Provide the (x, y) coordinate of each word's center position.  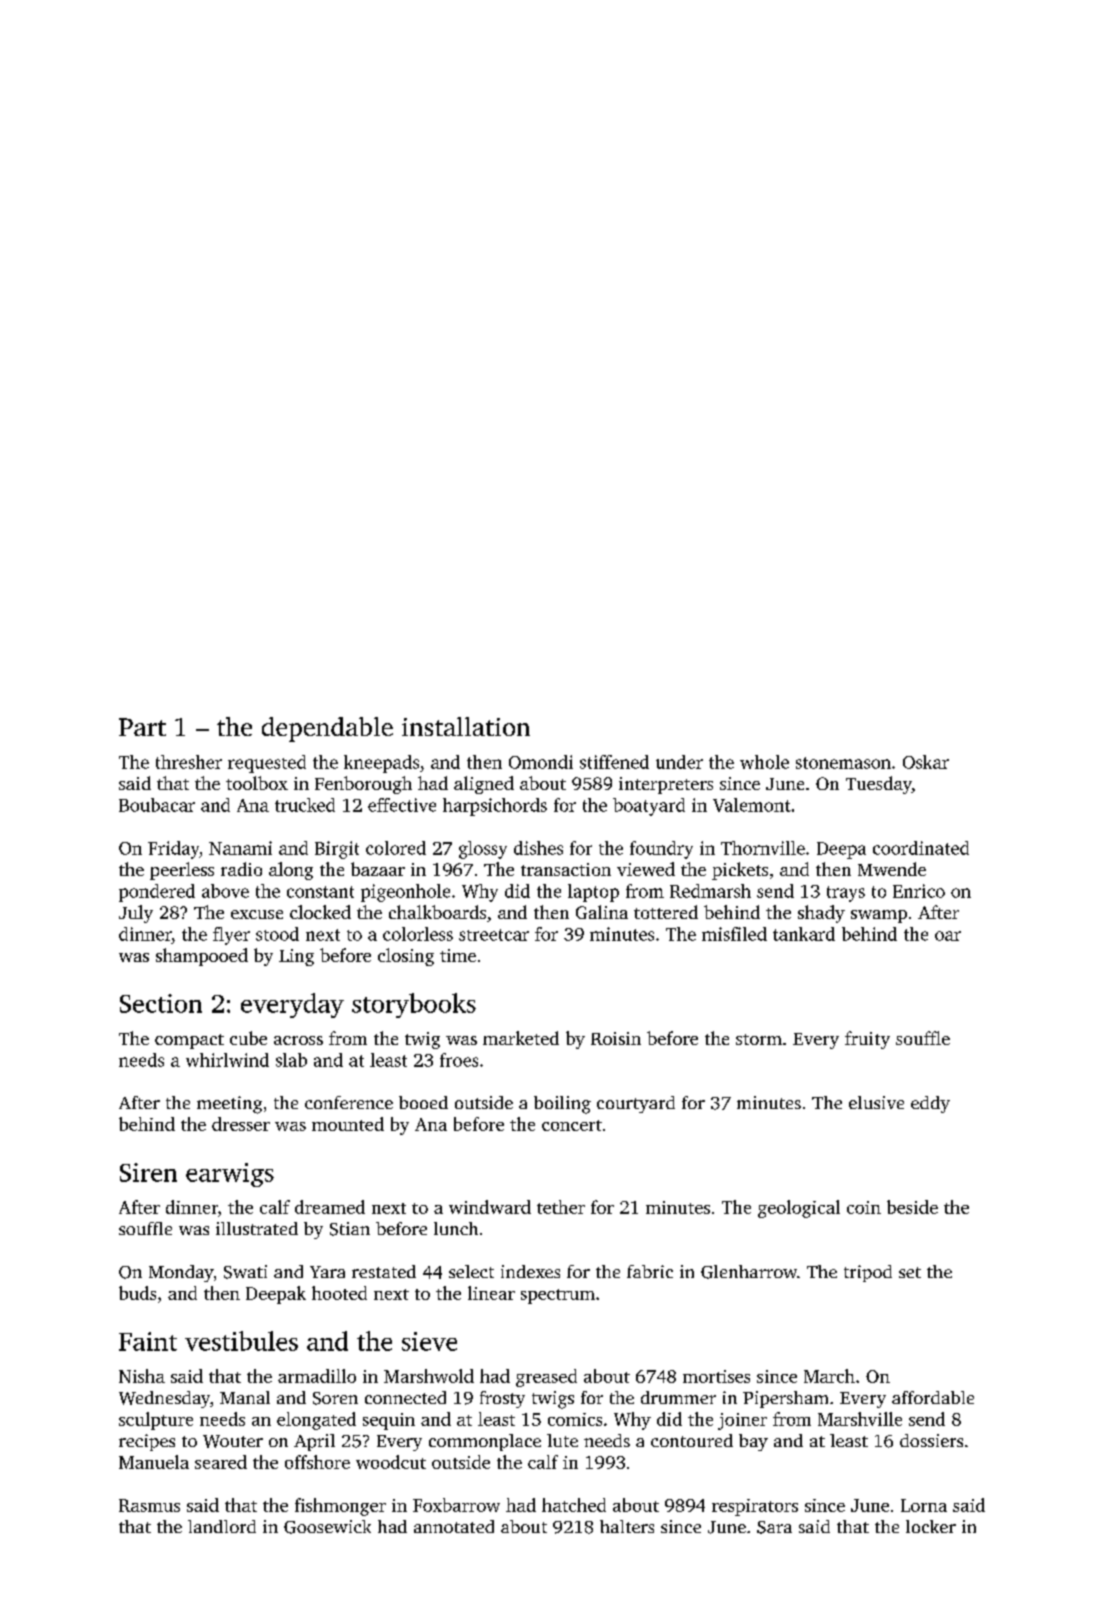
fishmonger (340, 1507)
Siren (148, 1172)
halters (627, 1526)
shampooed (202, 957)
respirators (755, 1507)
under (679, 762)
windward (490, 1207)
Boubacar (157, 805)
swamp (879, 916)
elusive (876, 1102)
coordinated (921, 848)
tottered (666, 912)
